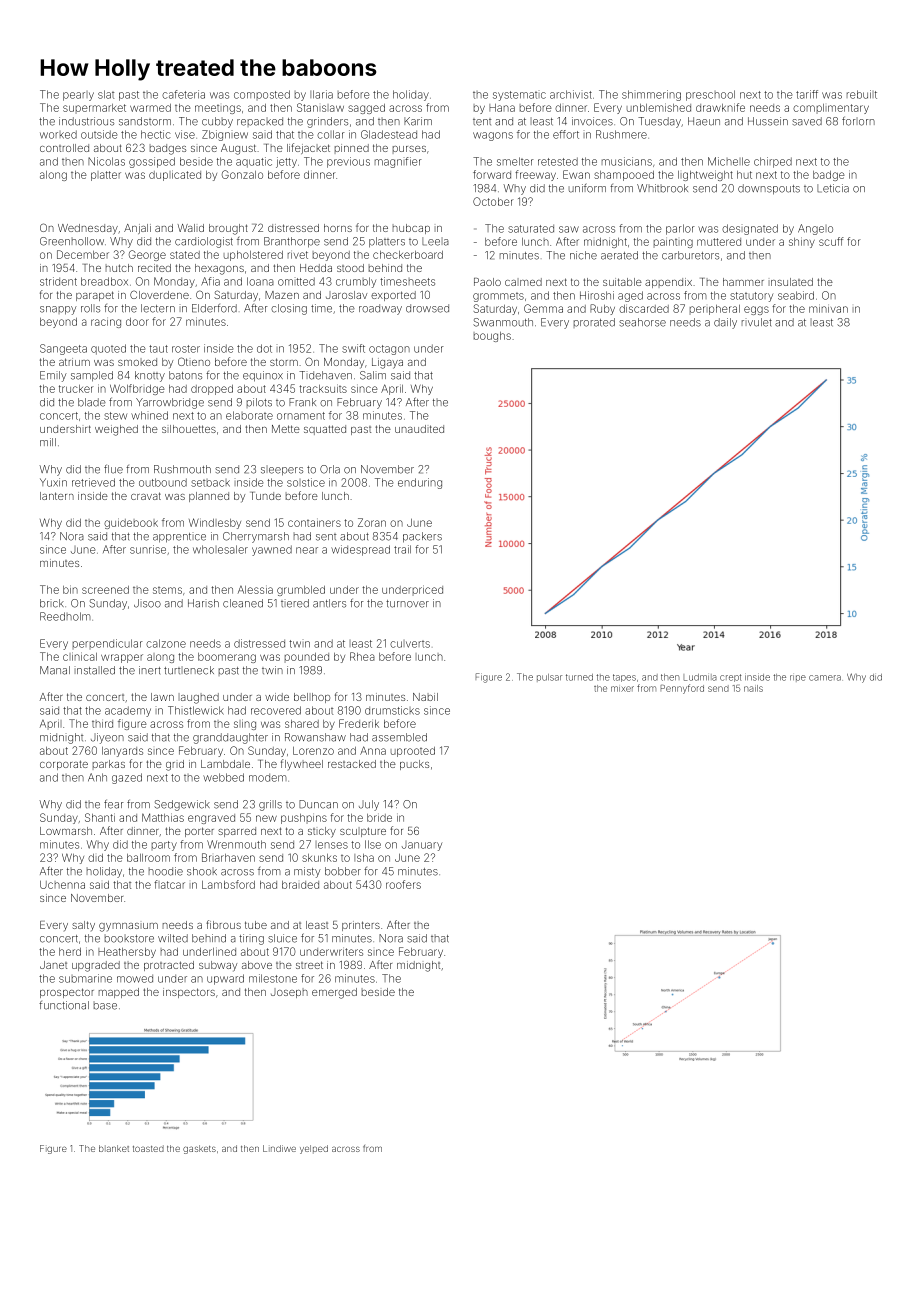 The image size is (924, 1308). I want to click on yelped, so click(314, 1149).
